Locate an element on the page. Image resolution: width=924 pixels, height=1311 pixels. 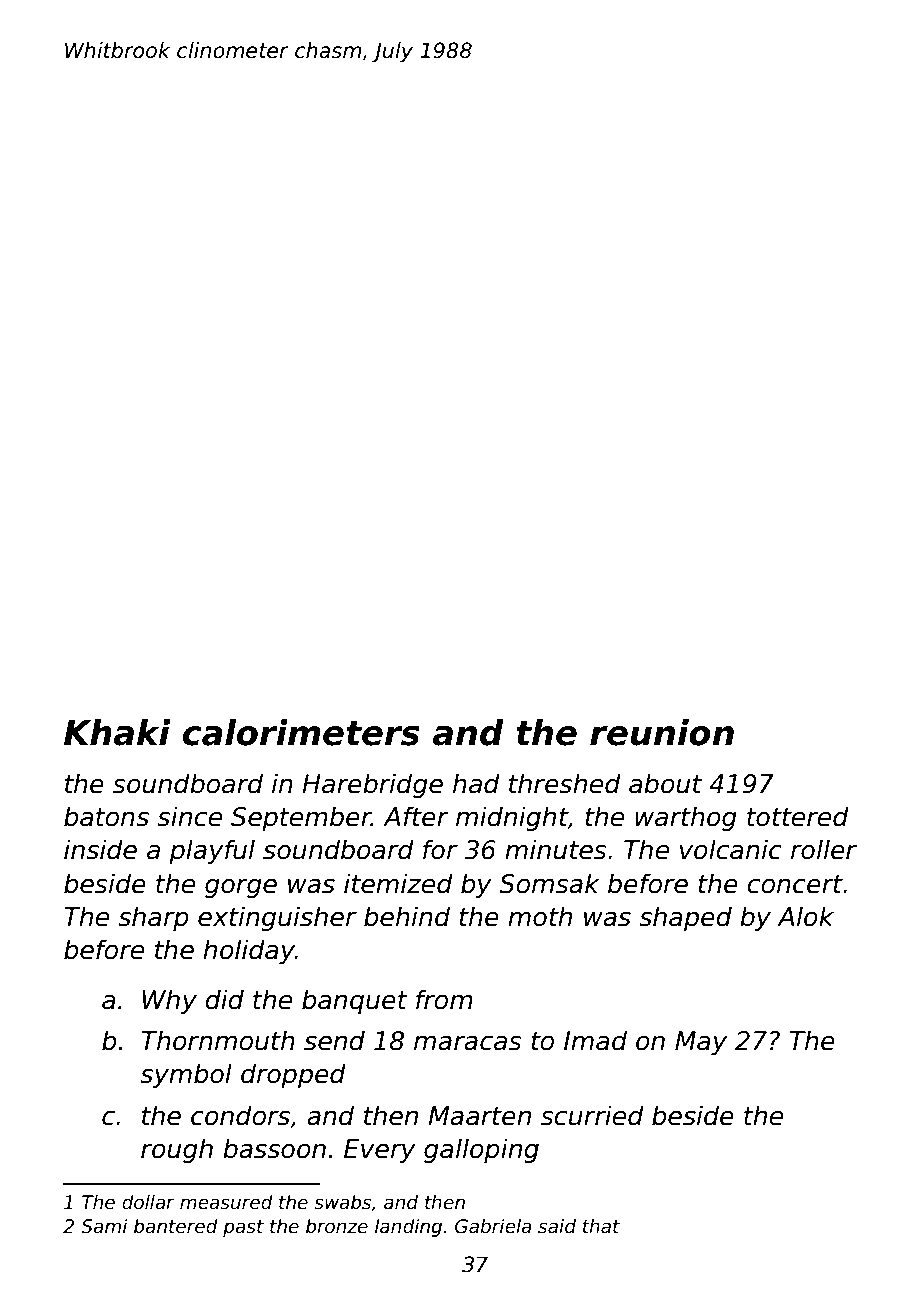
calorimeters is located at coordinates (301, 732).
